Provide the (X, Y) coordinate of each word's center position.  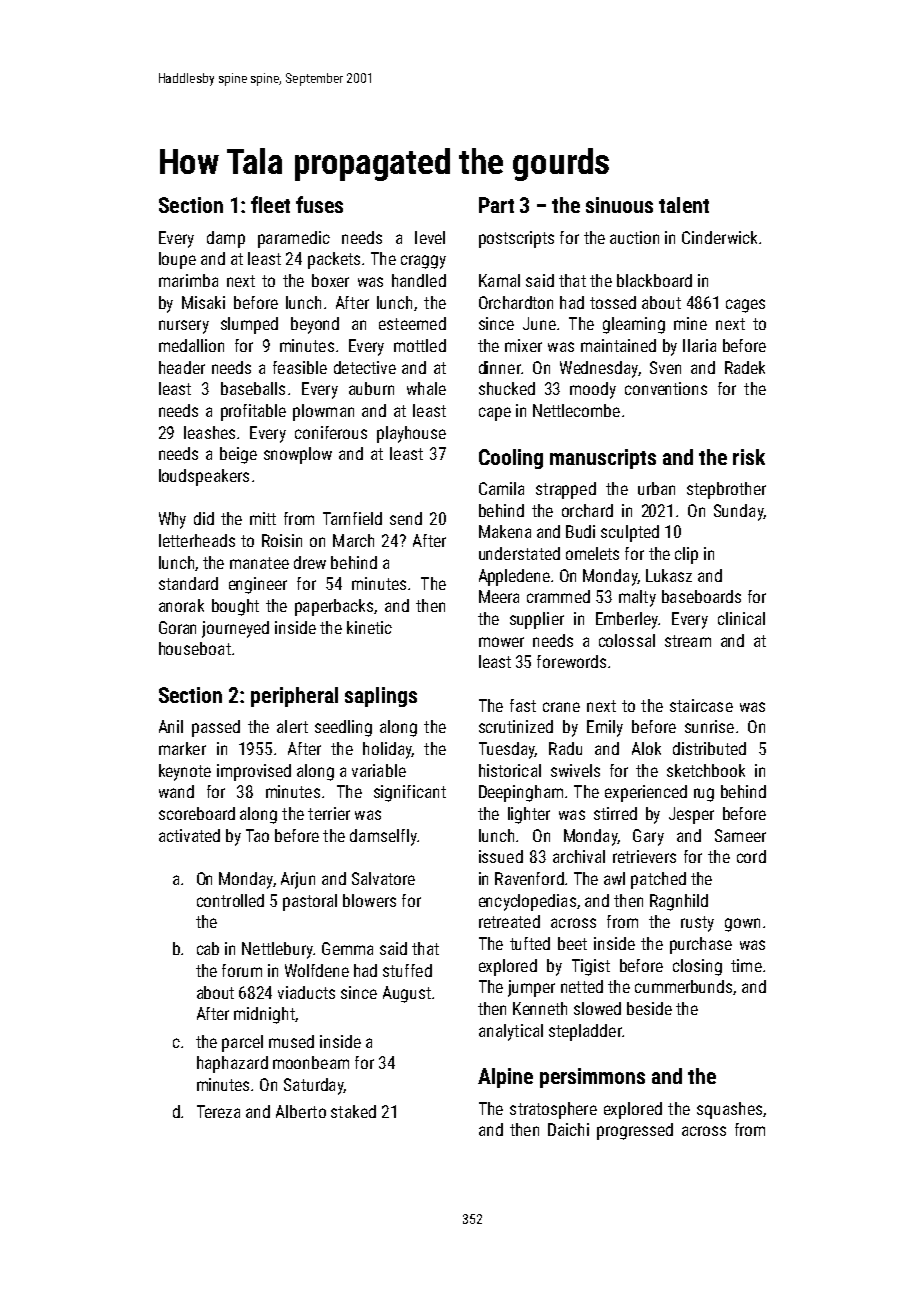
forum (242, 970)
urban (656, 488)
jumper (531, 988)
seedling (343, 728)
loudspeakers (204, 477)
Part (496, 205)
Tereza (218, 1111)
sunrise (709, 726)
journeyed (235, 629)
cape (495, 414)
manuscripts (603, 459)
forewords (571, 661)
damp (226, 239)
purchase (701, 945)
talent (684, 205)
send (406, 518)
